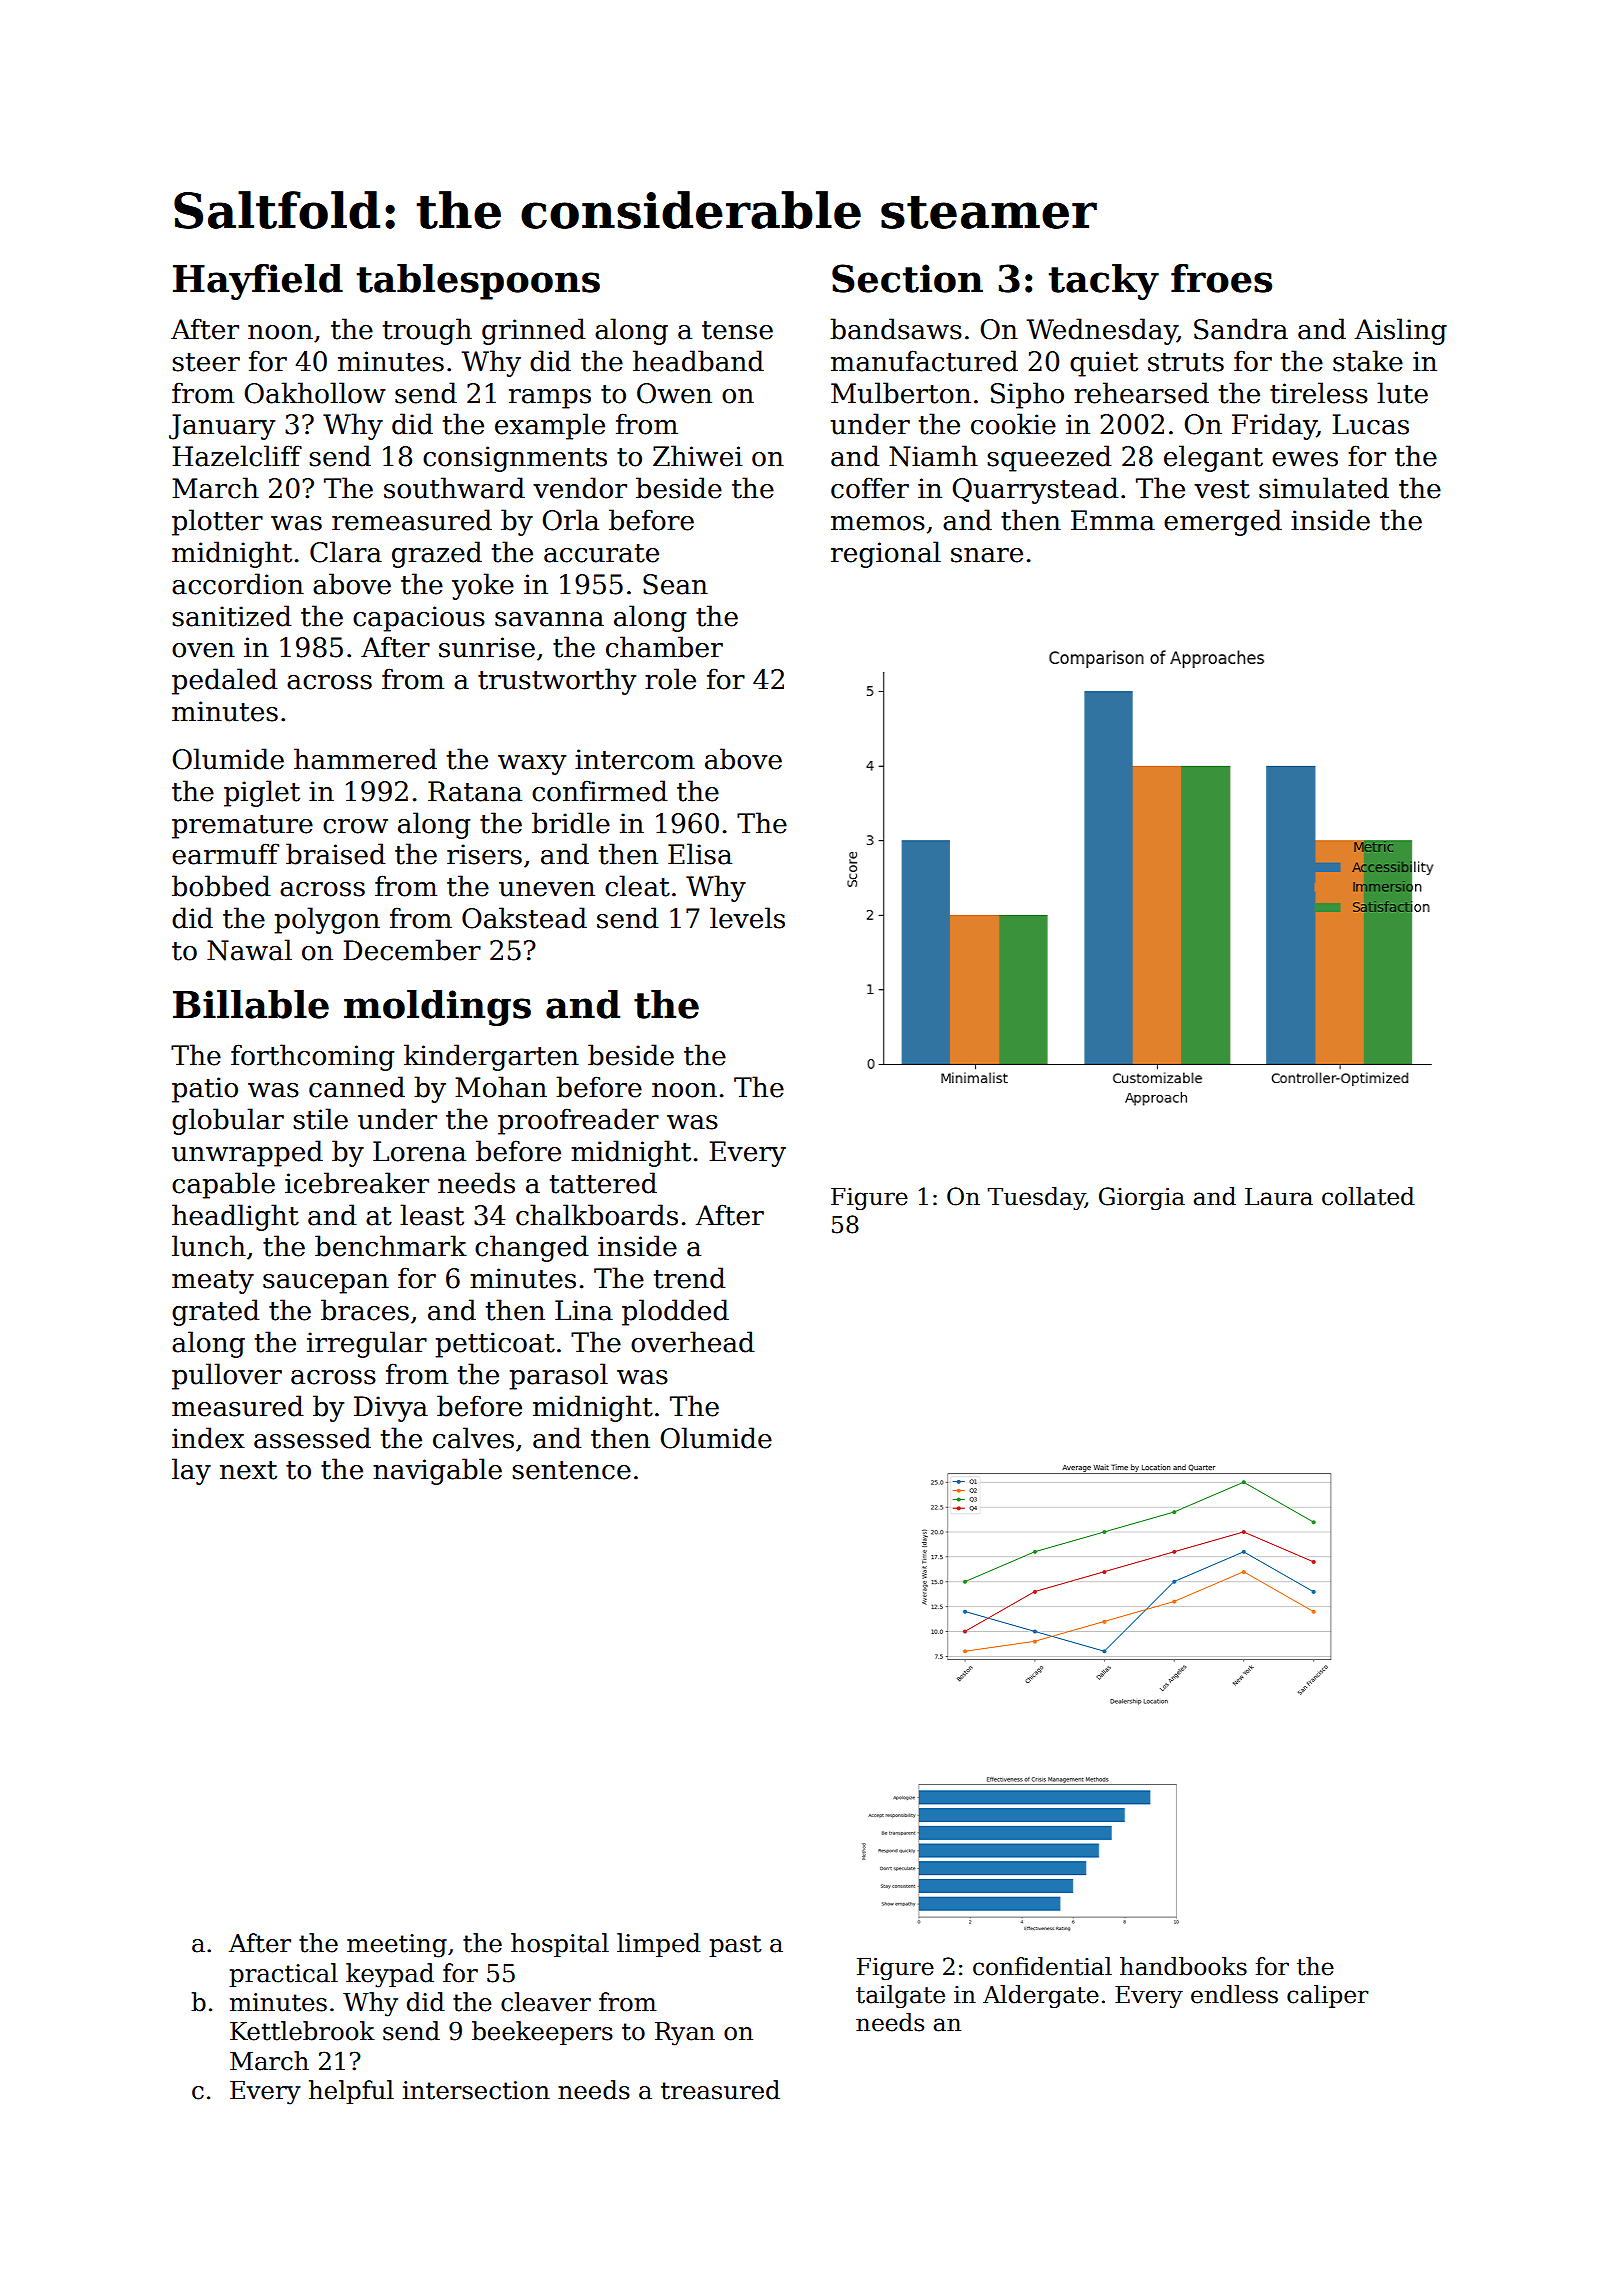  I want to click on emerged, so click(1223, 522).
